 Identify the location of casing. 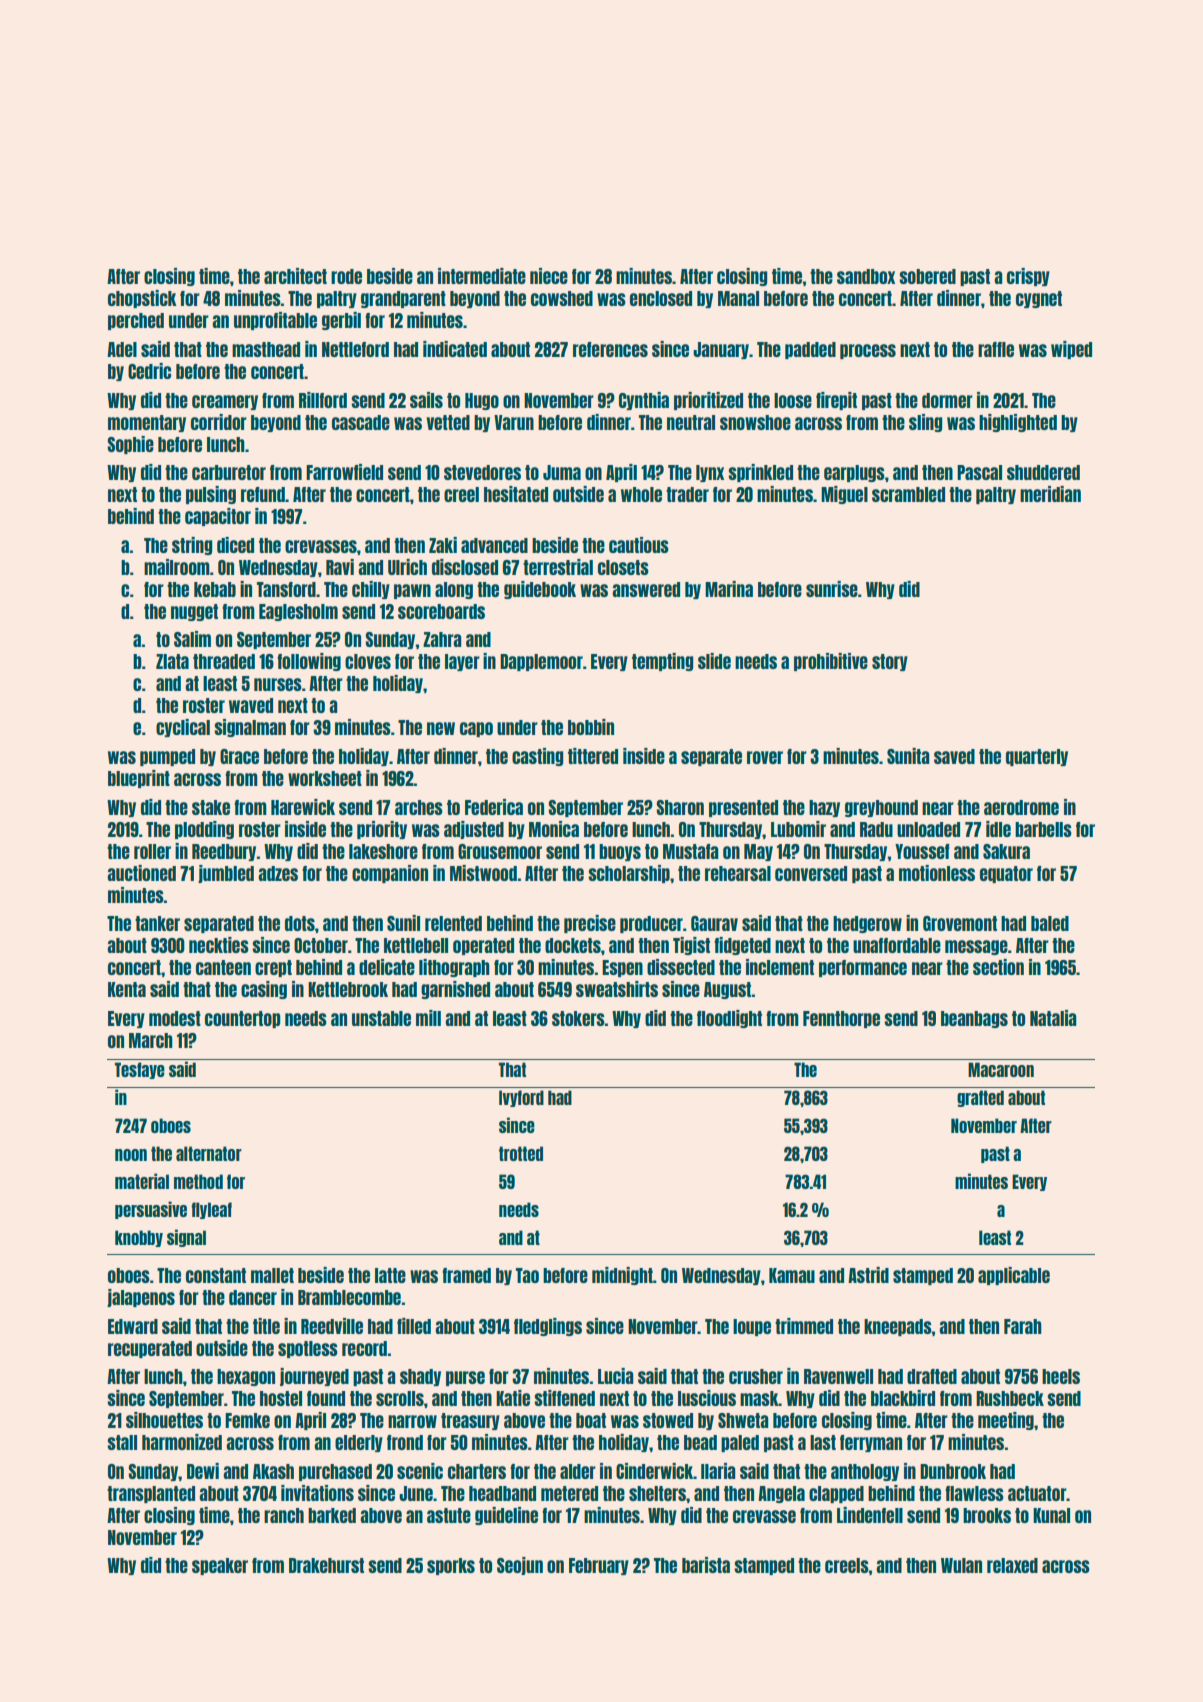
(264, 990).
